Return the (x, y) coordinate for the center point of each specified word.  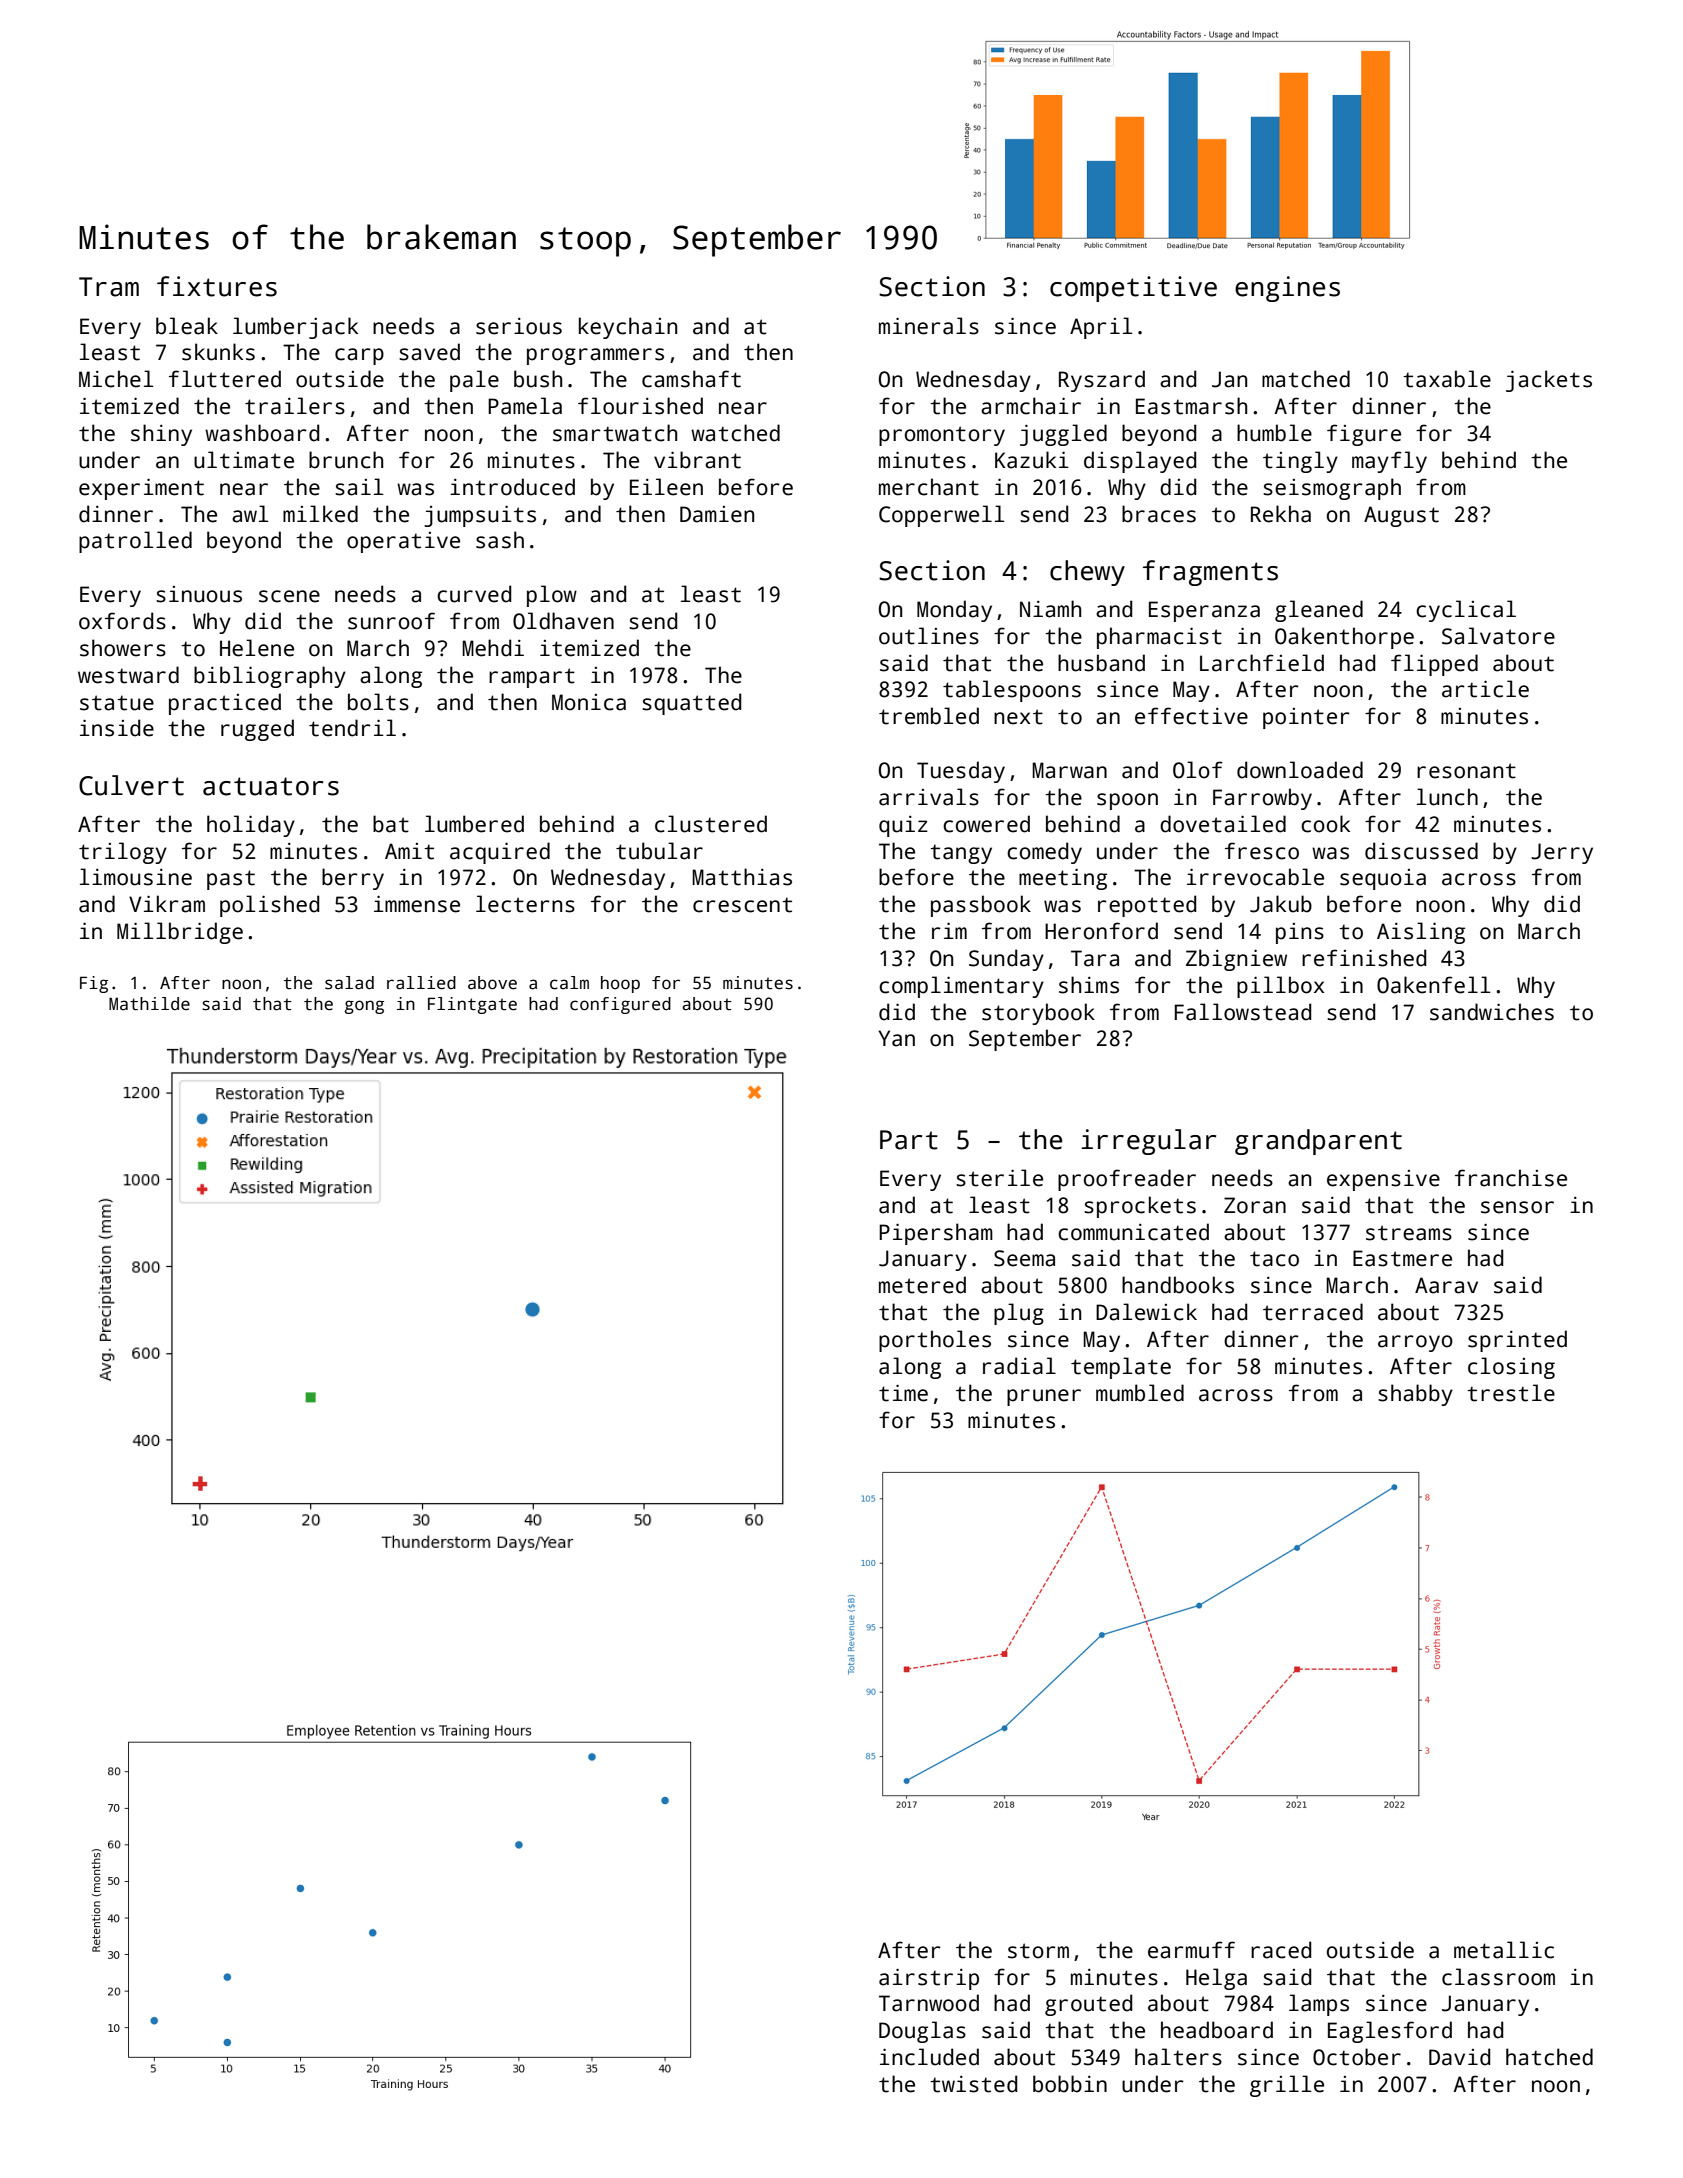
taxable (1447, 379)
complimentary (961, 987)
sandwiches (1492, 1012)
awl (250, 514)
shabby (1415, 1395)
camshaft (691, 379)
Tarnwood (929, 2003)
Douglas (922, 2032)
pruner (1044, 1397)
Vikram (167, 904)
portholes (935, 1341)
